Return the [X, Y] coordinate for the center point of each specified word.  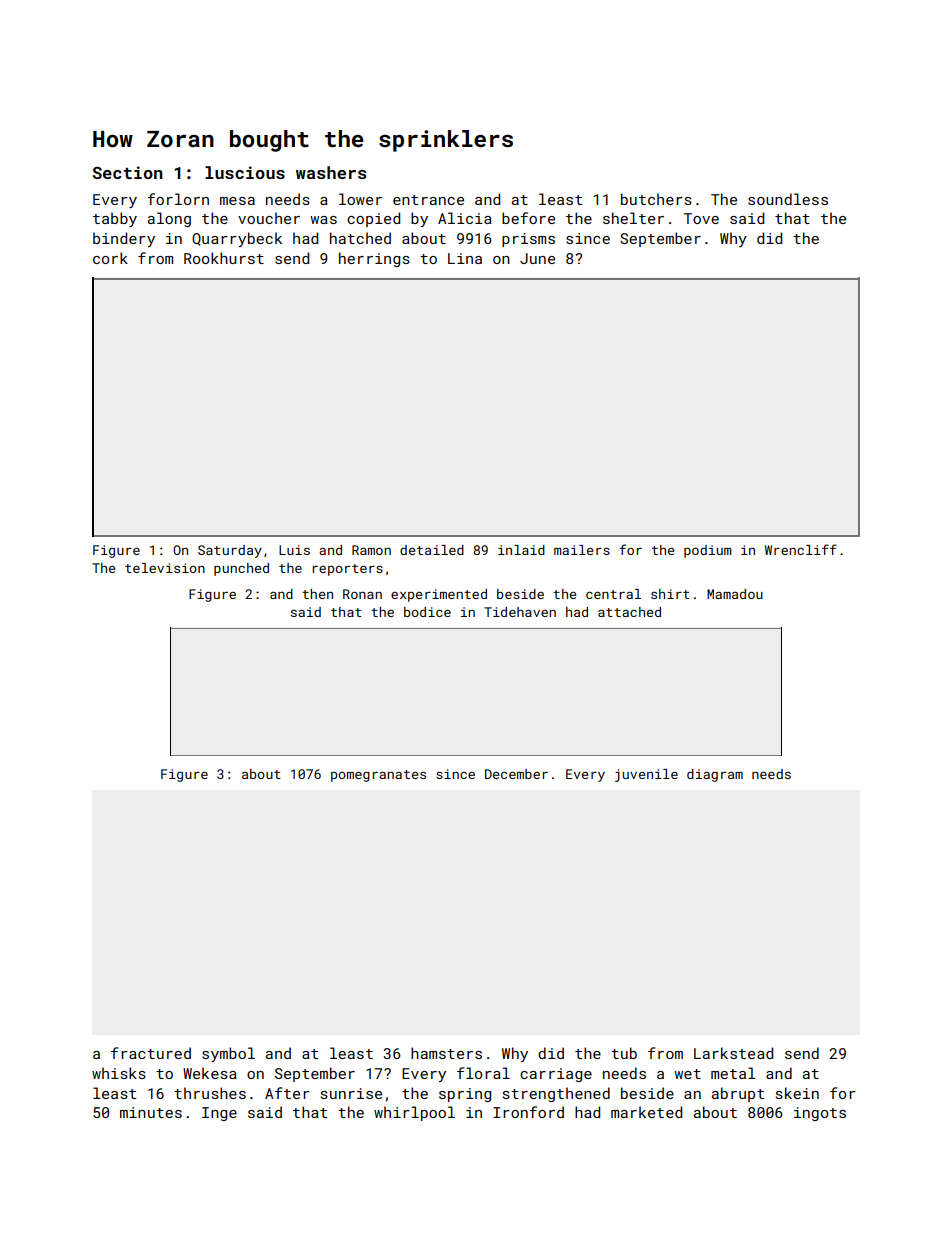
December [516, 774]
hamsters [446, 1053]
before [528, 218]
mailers [582, 550]
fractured [151, 1053]
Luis [294, 550]
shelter [633, 218]
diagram [715, 775]
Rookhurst [224, 258]
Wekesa [210, 1073]
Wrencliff [801, 549]
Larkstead [733, 1053]
